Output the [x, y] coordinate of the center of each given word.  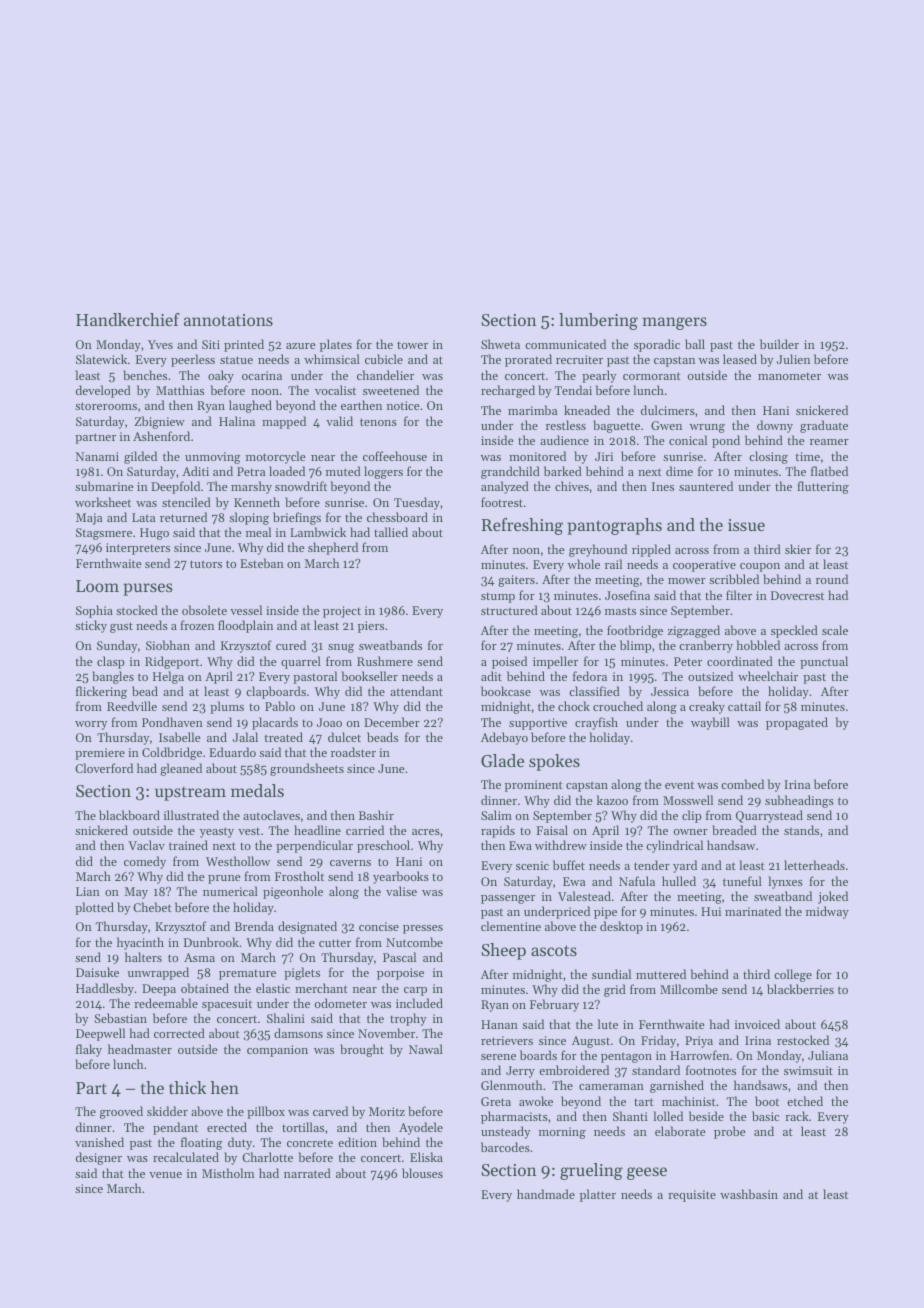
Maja [89, 519]
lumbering [598, 321]
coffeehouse [395, 456]
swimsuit [808, 1070]
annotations [228, 320]
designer [99, 1158]
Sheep [503, 951]
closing [768, 457]
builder [779, 344]
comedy [145, 862]
